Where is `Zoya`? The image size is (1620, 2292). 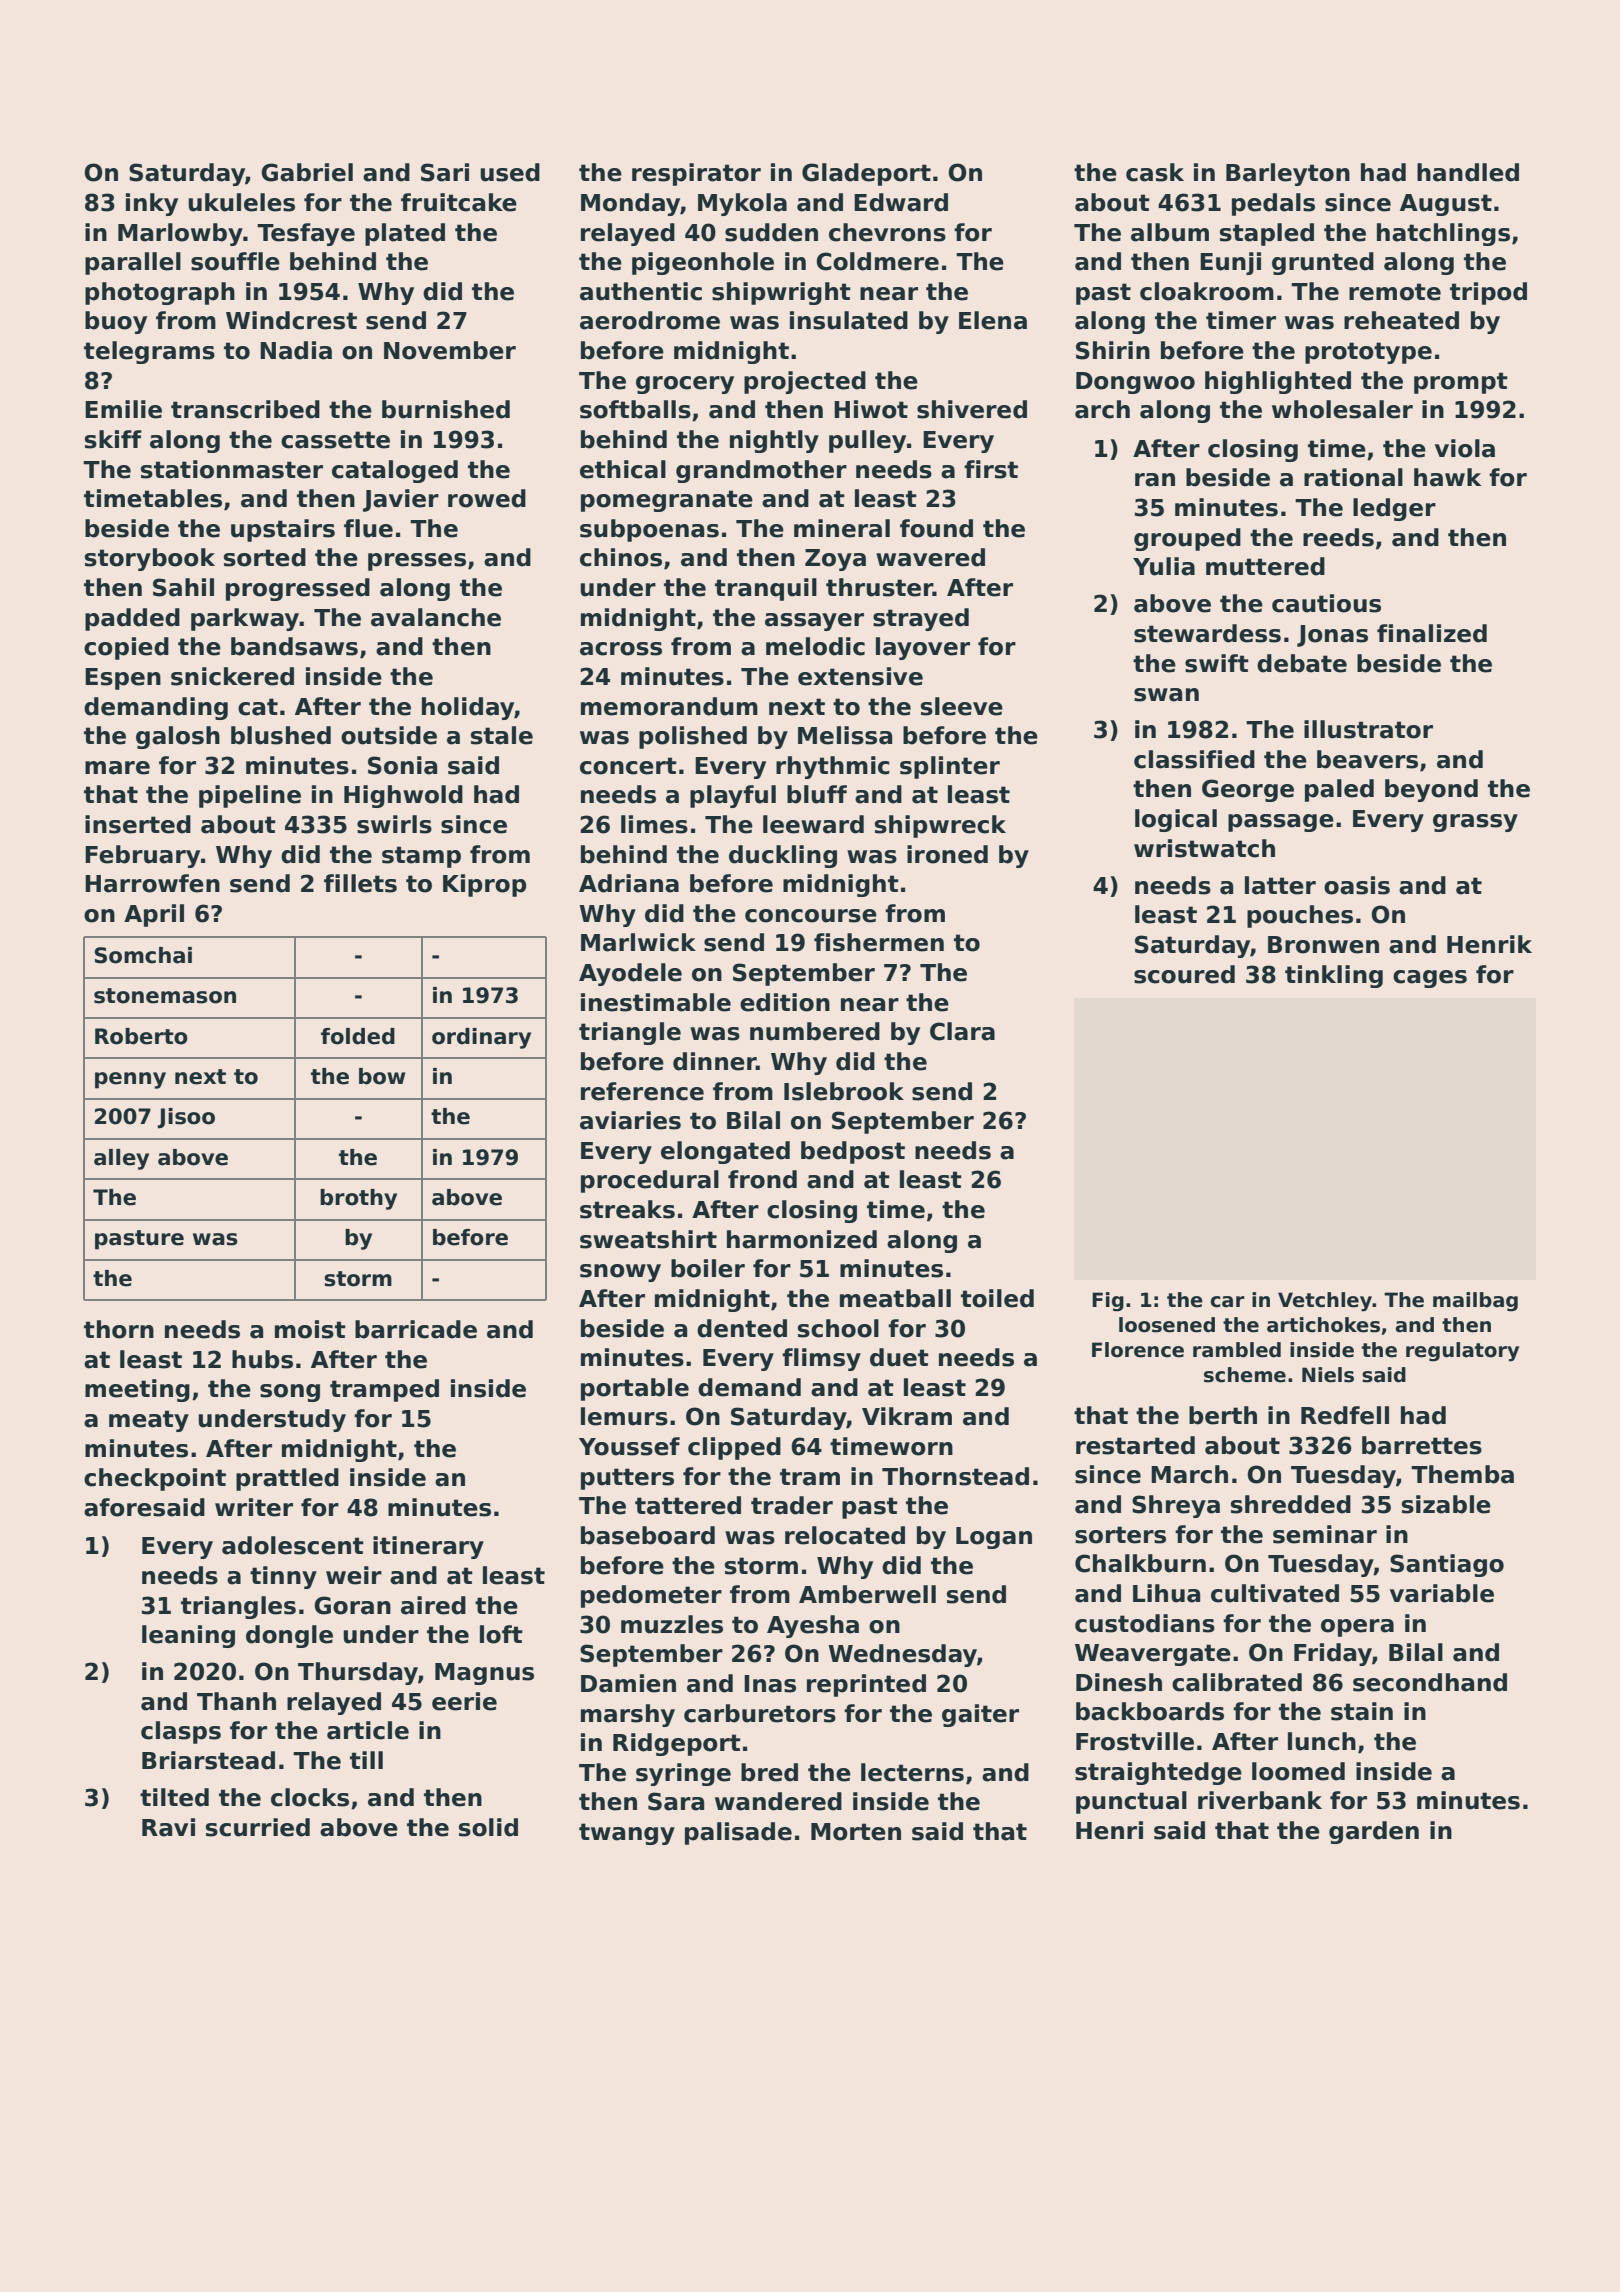
Zoya is located at coordinates (835, 560).
